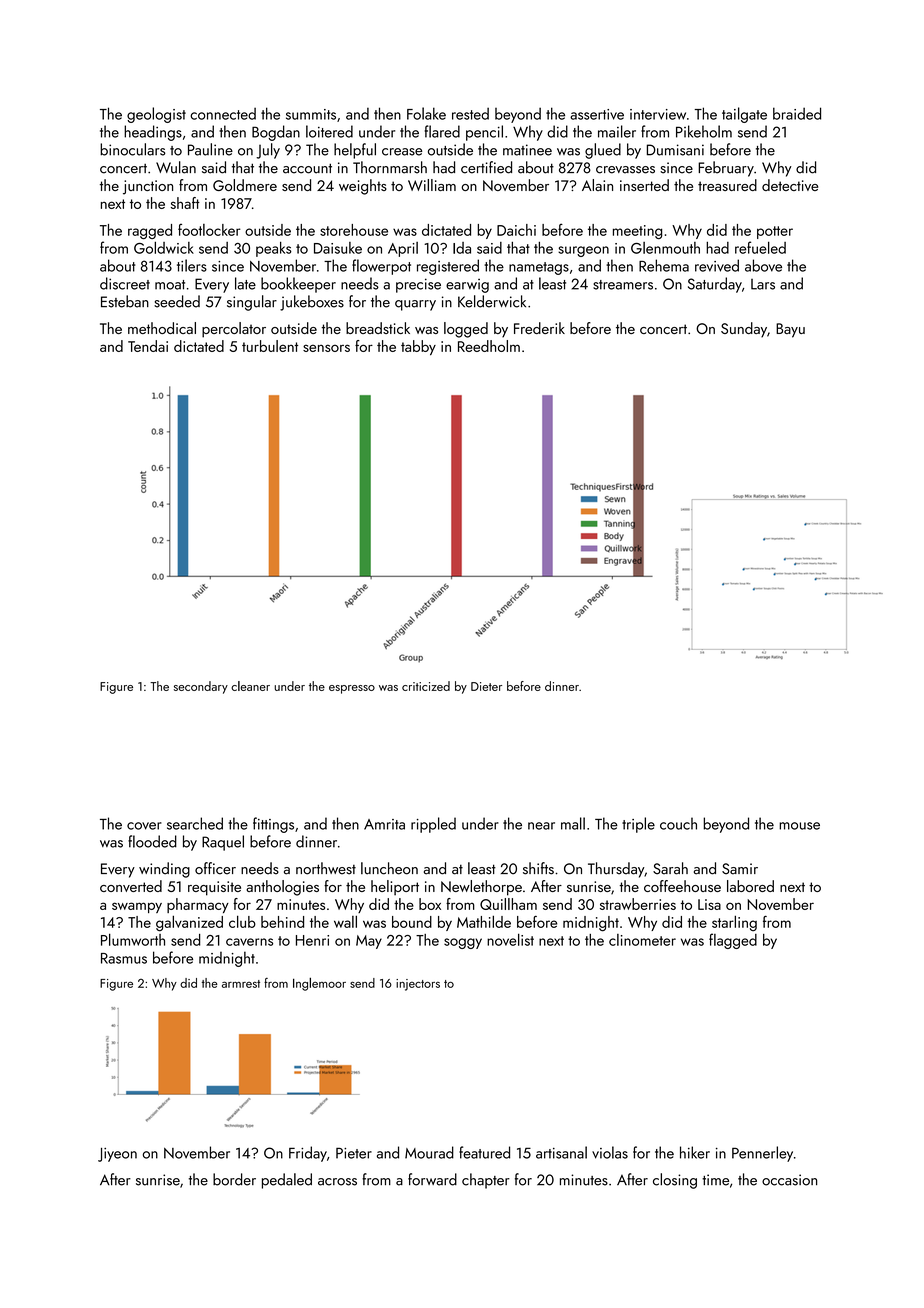 The height and width of the screenshot is (1308, 924). What do you see at coordinates (384, 824) in the screenshot?
I see `Amrita` at bounding box center [384, 824].
